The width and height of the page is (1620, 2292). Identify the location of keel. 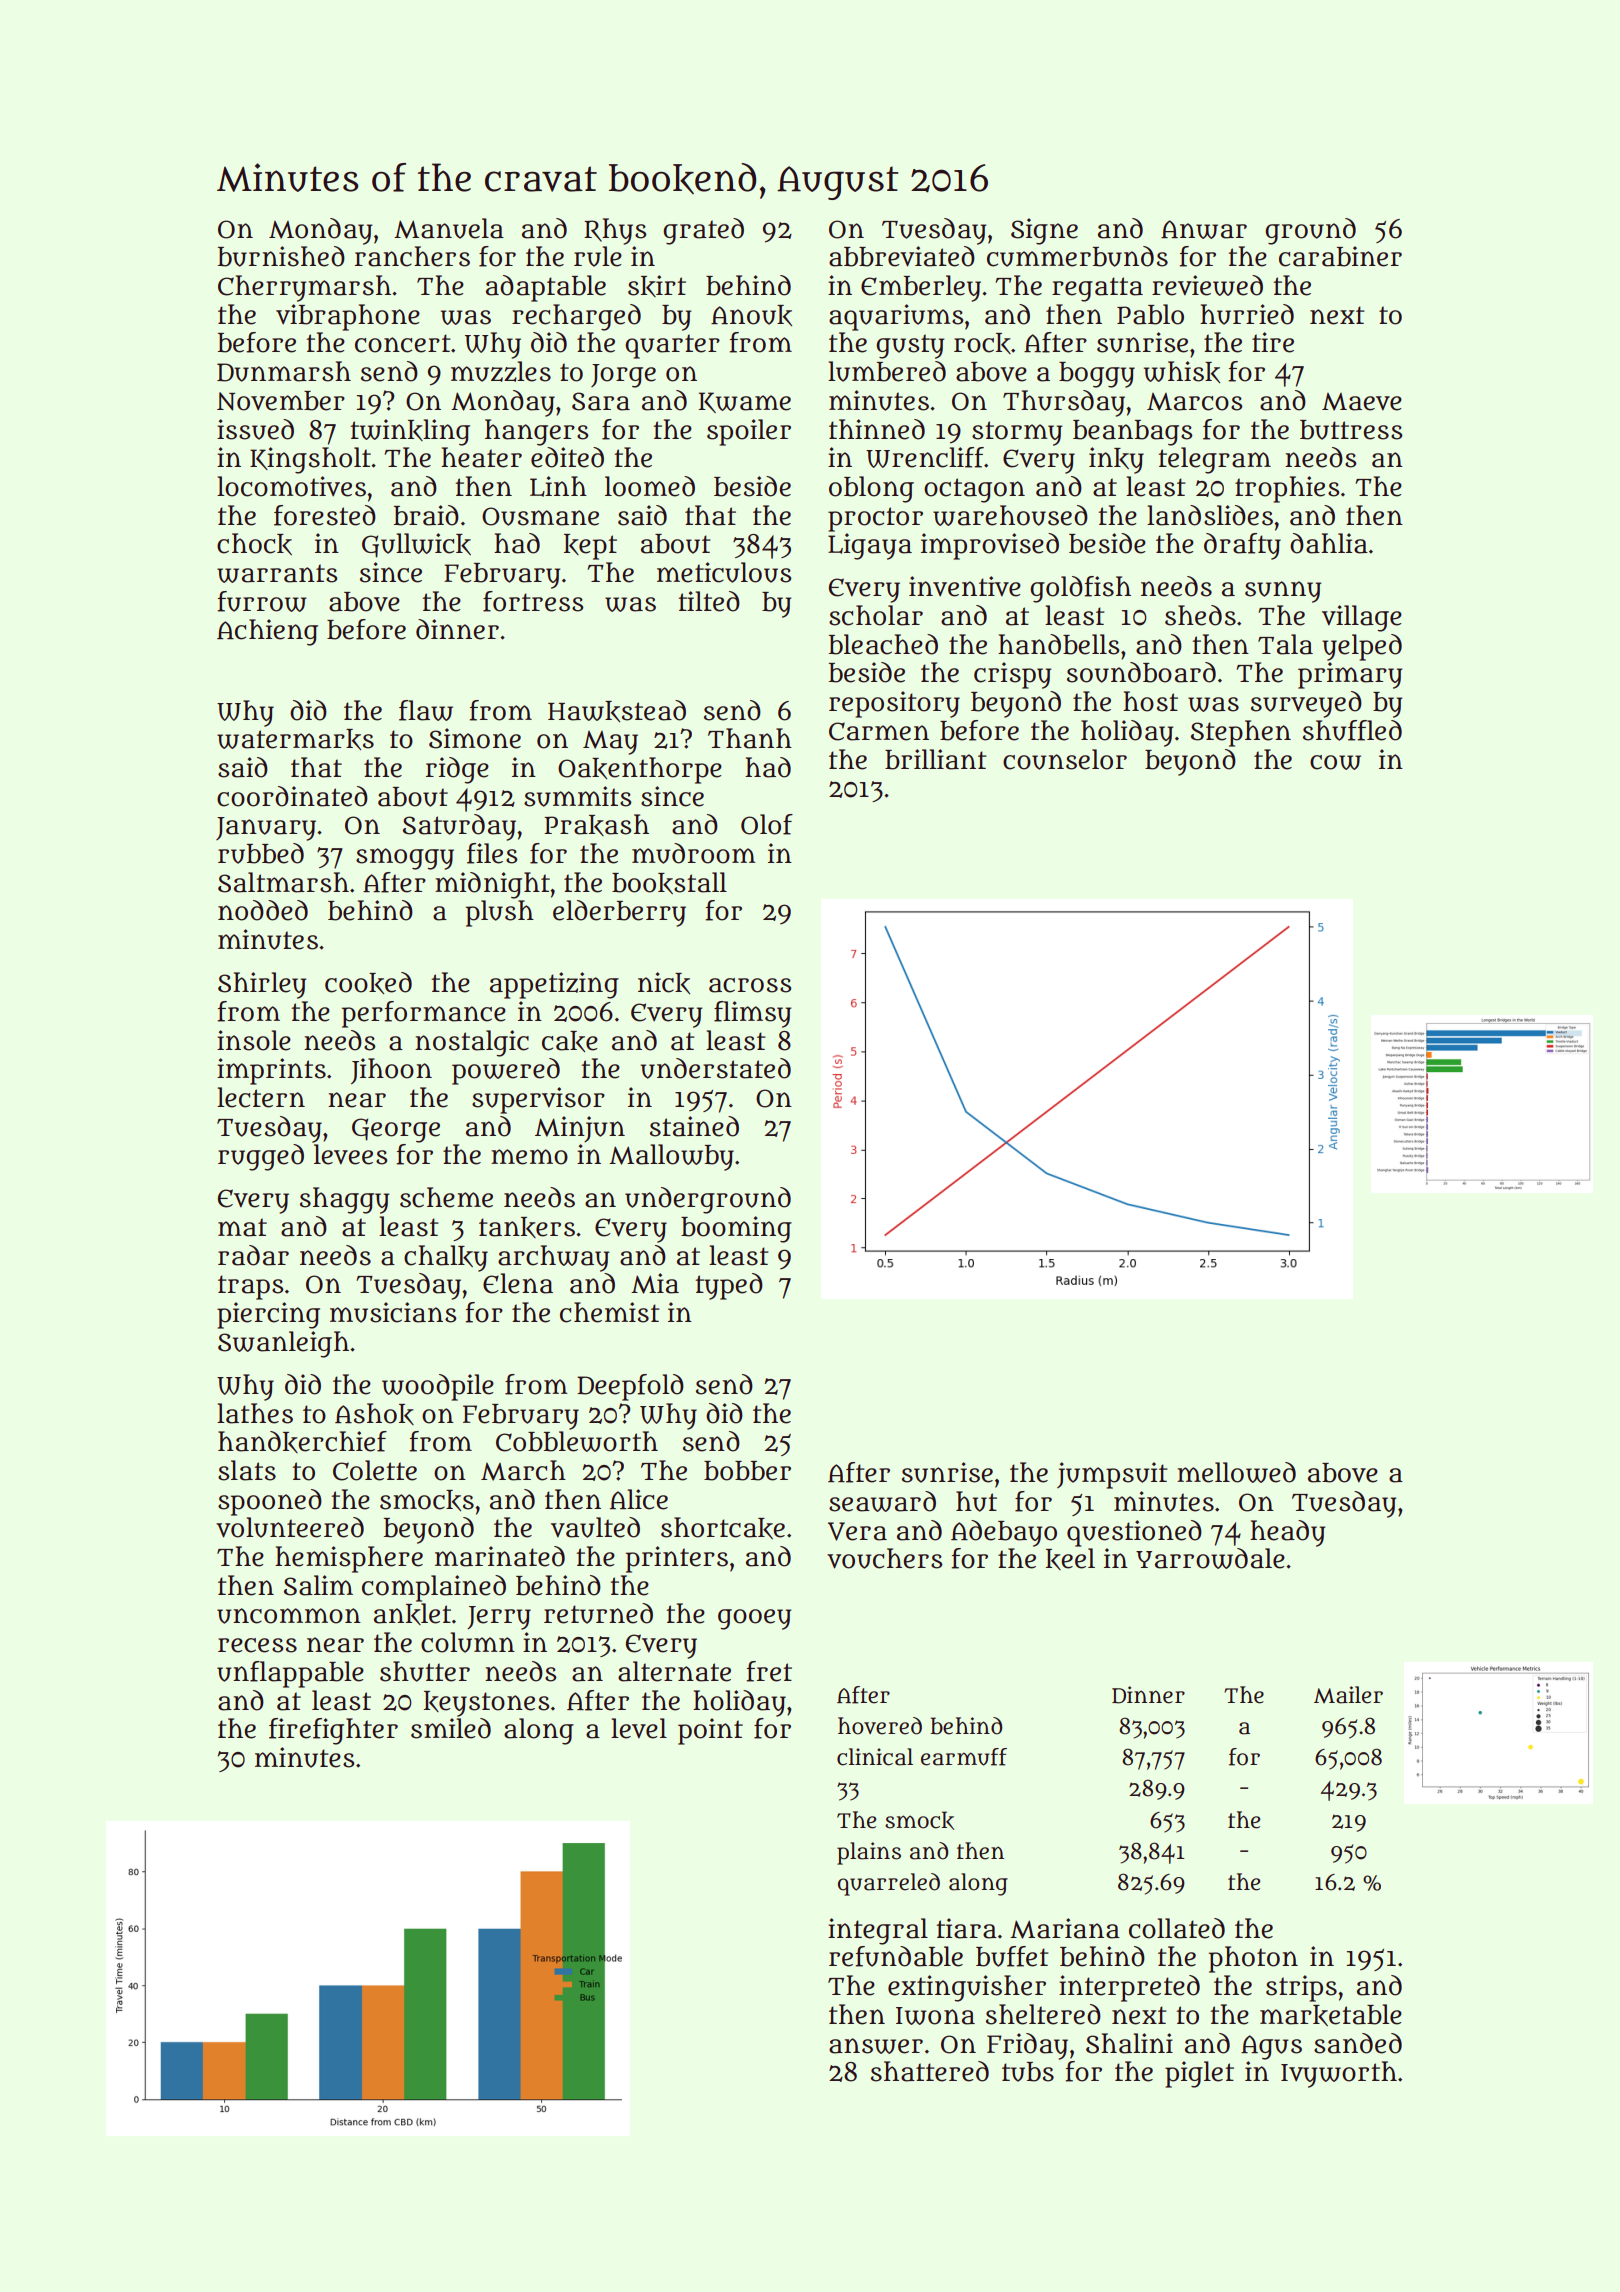
(1070, 1559).
